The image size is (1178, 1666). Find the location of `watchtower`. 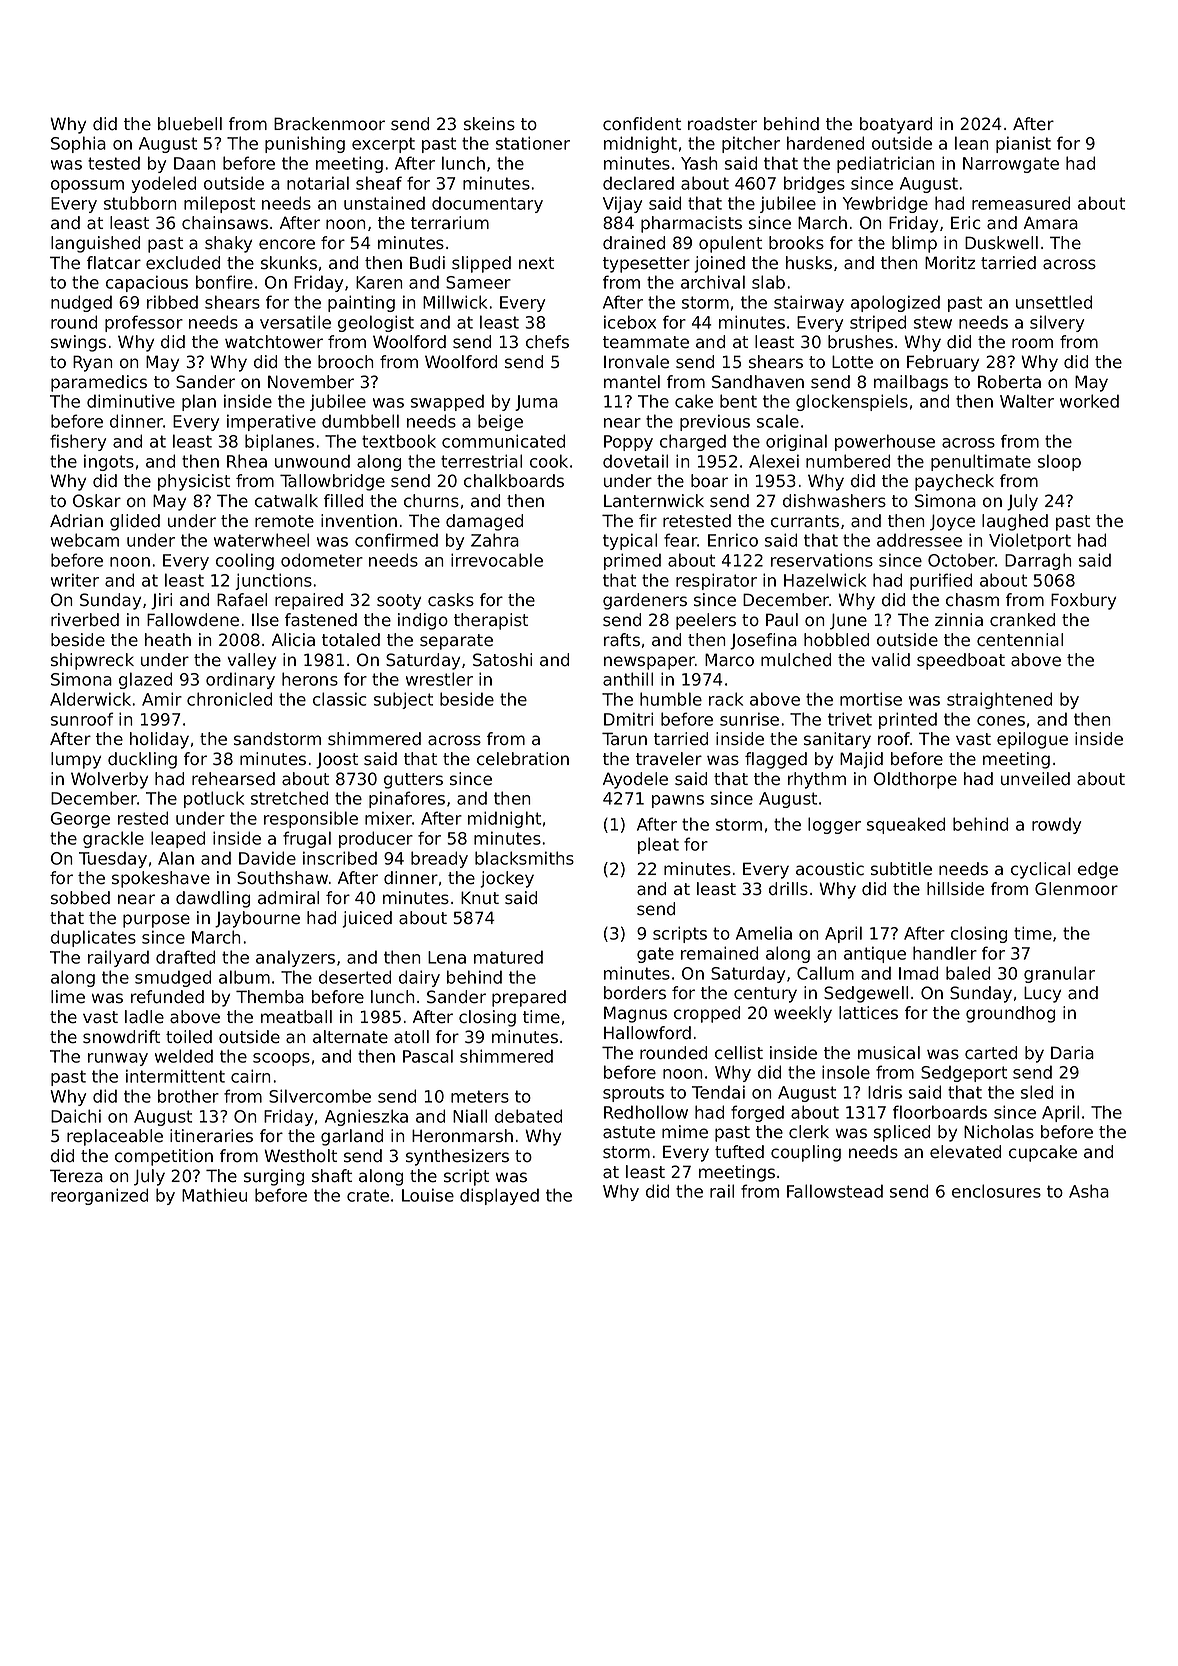

watchtower is located at coordinates (274, 342).
